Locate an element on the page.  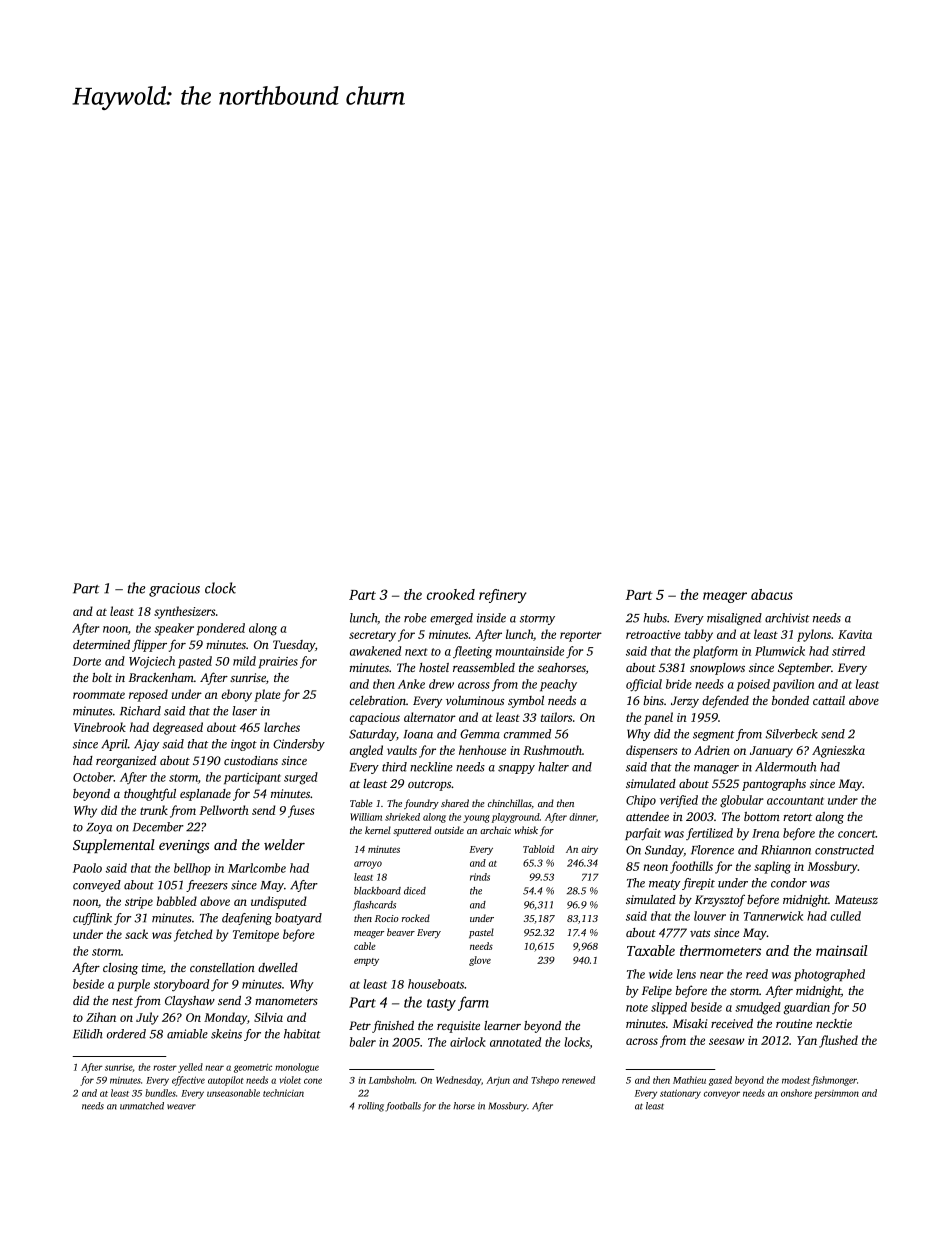
louver is located at coordinates (710, 916).
